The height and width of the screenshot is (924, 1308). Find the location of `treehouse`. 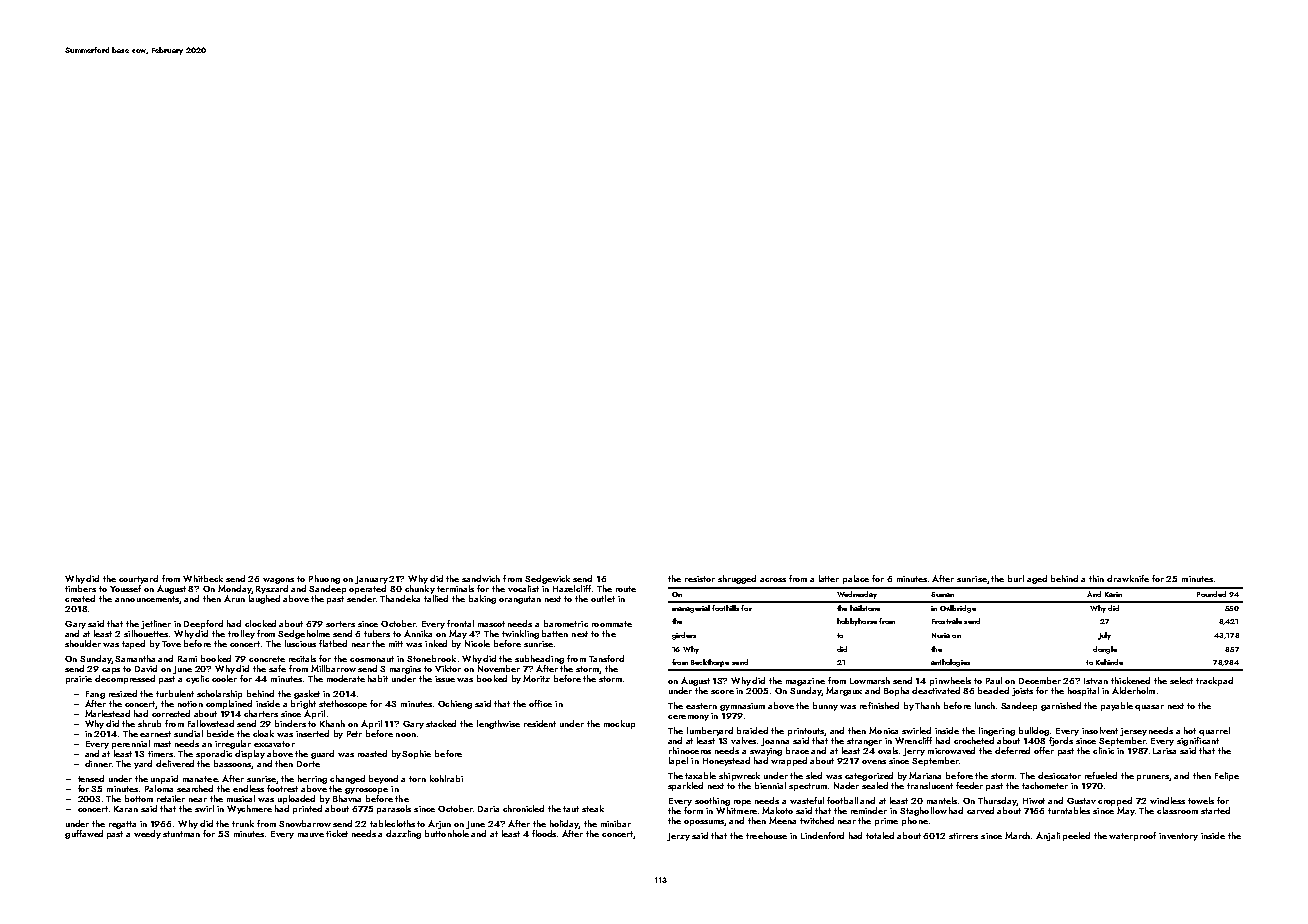

treehouse is located at coordinates (766, 835).
